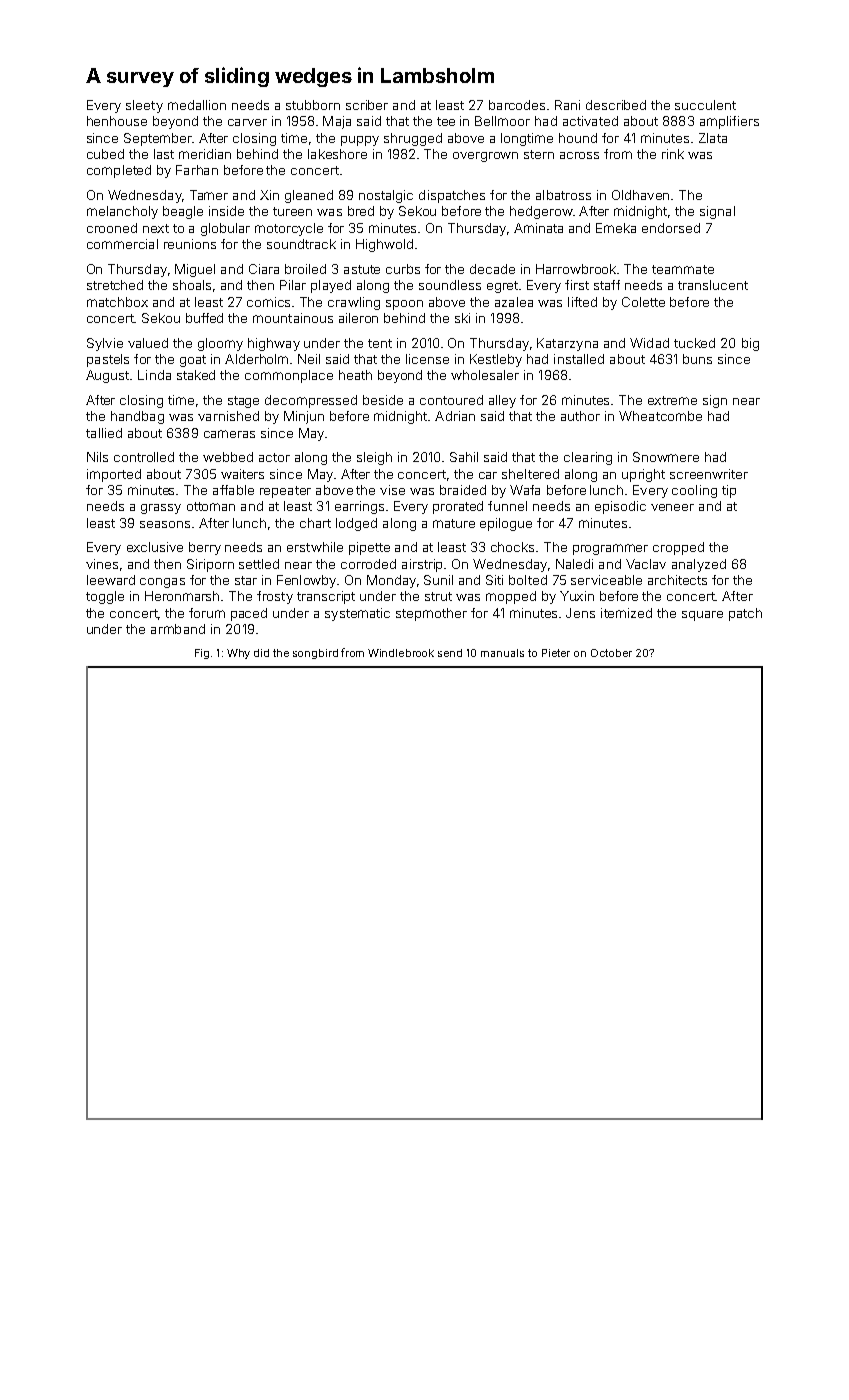 Image resolution: width=849 pixels, height=1400 pixels. Describe the element at coordinates (158, 139) in the screenshot. I see `September` at that location.
